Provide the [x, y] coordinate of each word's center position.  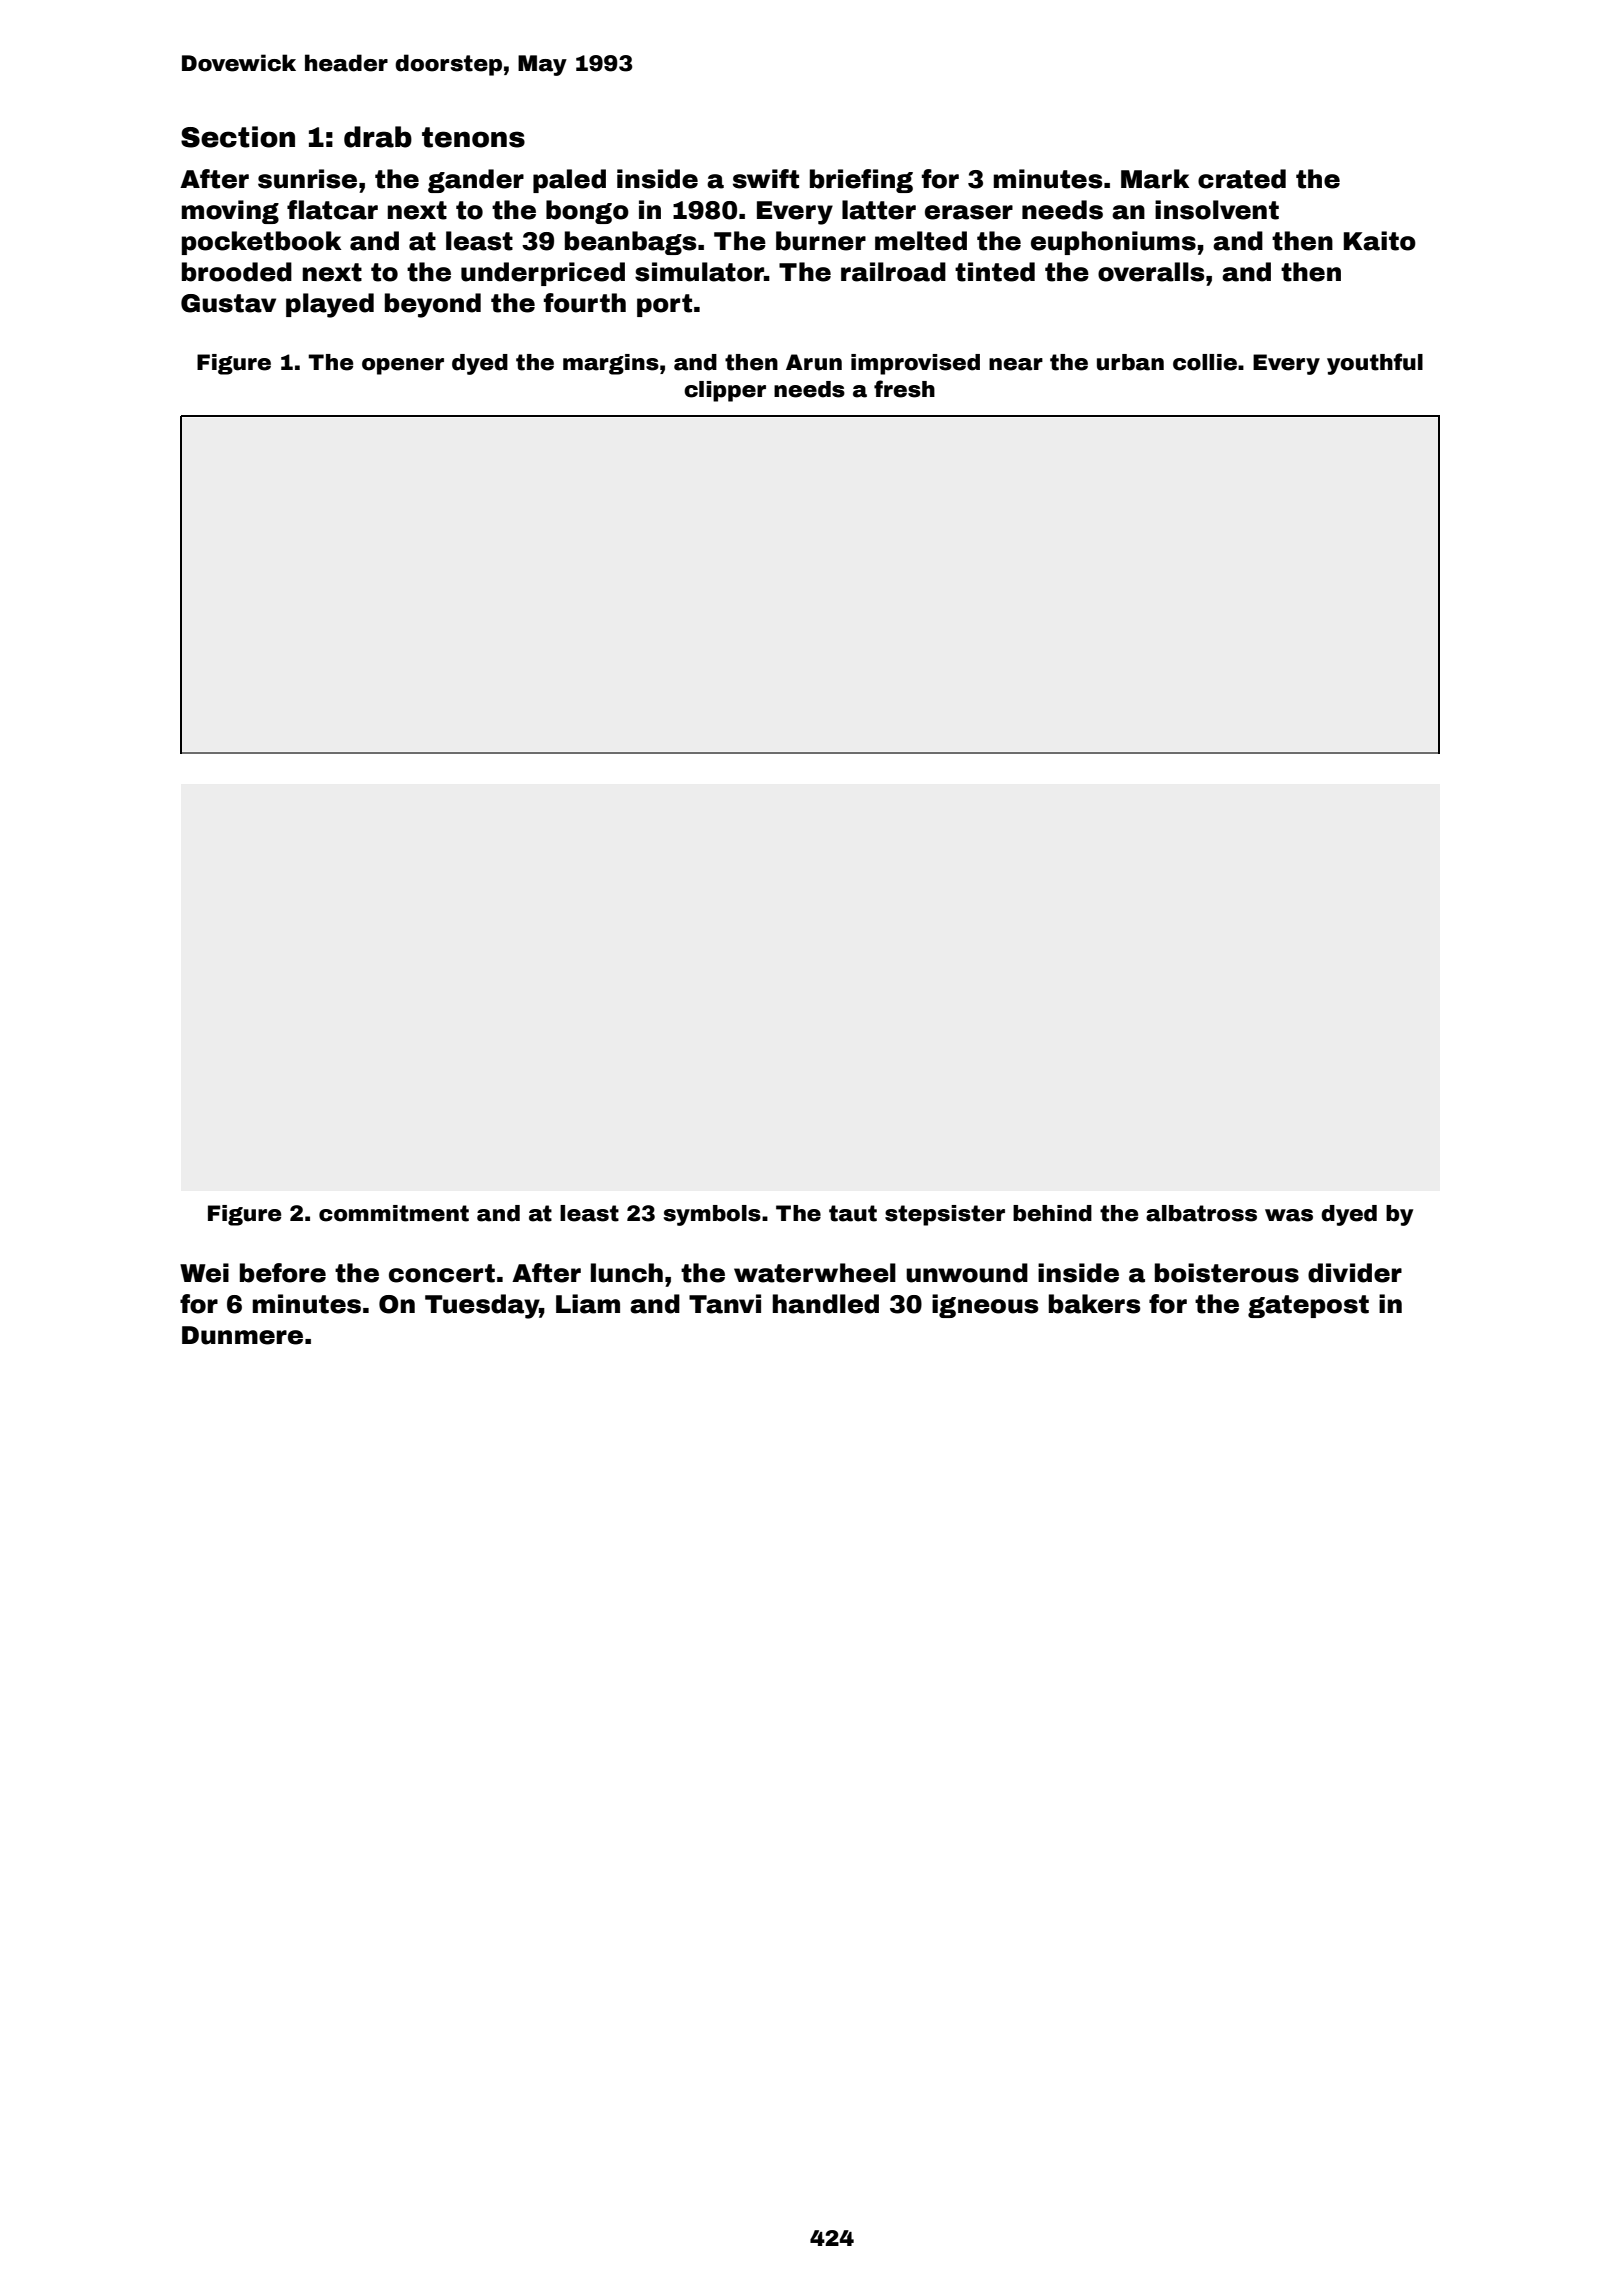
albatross [1201, 1213]
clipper [725, 391]
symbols [712, 1215]
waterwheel [815, 1273]
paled [569, 181]
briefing [861, 181]
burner [821, 241]
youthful [1375, 364]
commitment [394, 1213]
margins [611, 364]
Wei [204, 1273]
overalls [1151, 272]
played [330, 305]
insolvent [1217, 210]
